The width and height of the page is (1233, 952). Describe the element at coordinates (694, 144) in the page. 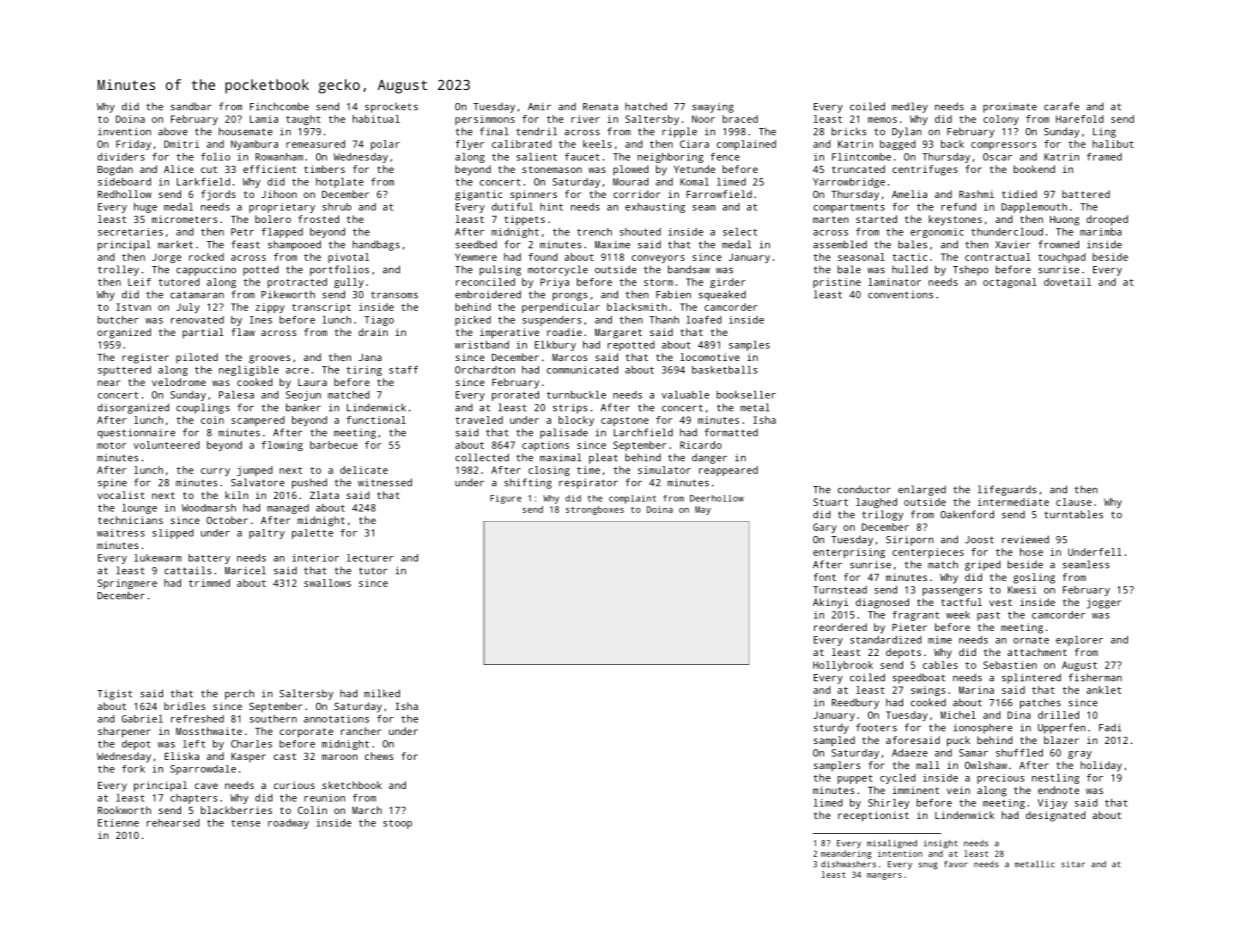

I see `Ciara` at that location.
